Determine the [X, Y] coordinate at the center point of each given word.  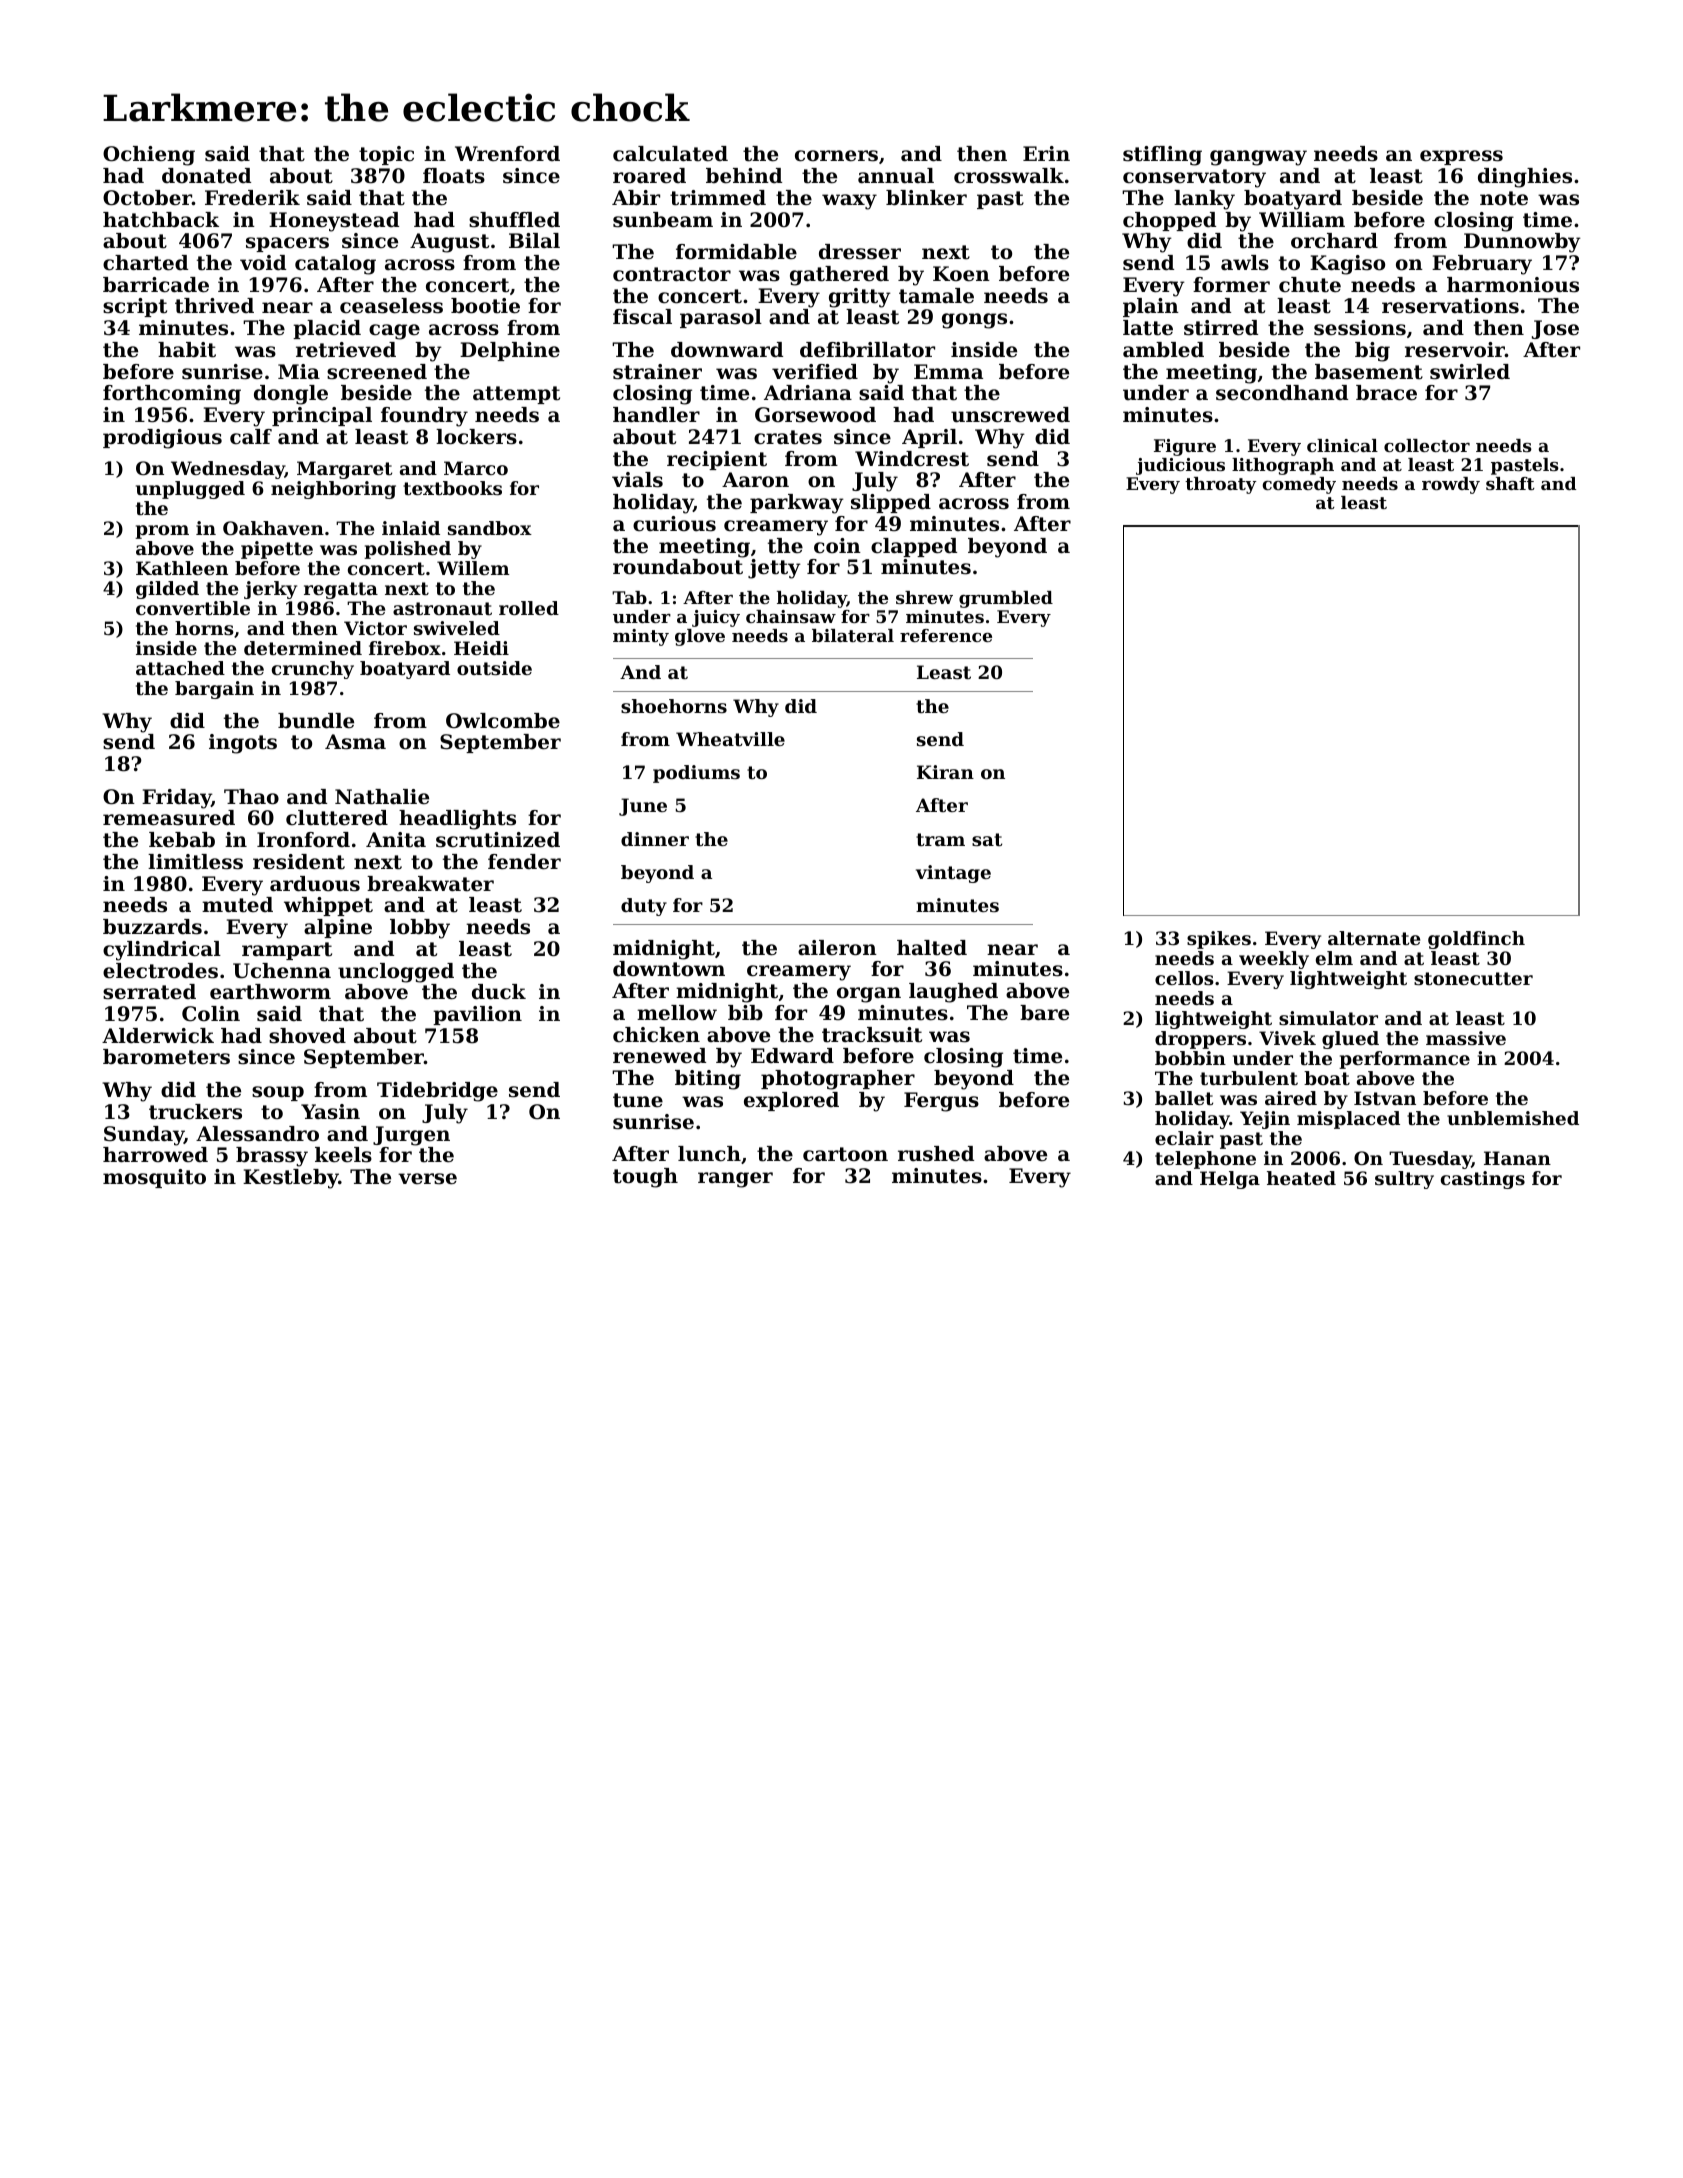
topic [386, 155]
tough [645, 1178]
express [1461, 157]
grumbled [1006, 599]
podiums [696, 774]
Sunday [144, 1136]
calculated [670, 154]
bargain [214, 690]
